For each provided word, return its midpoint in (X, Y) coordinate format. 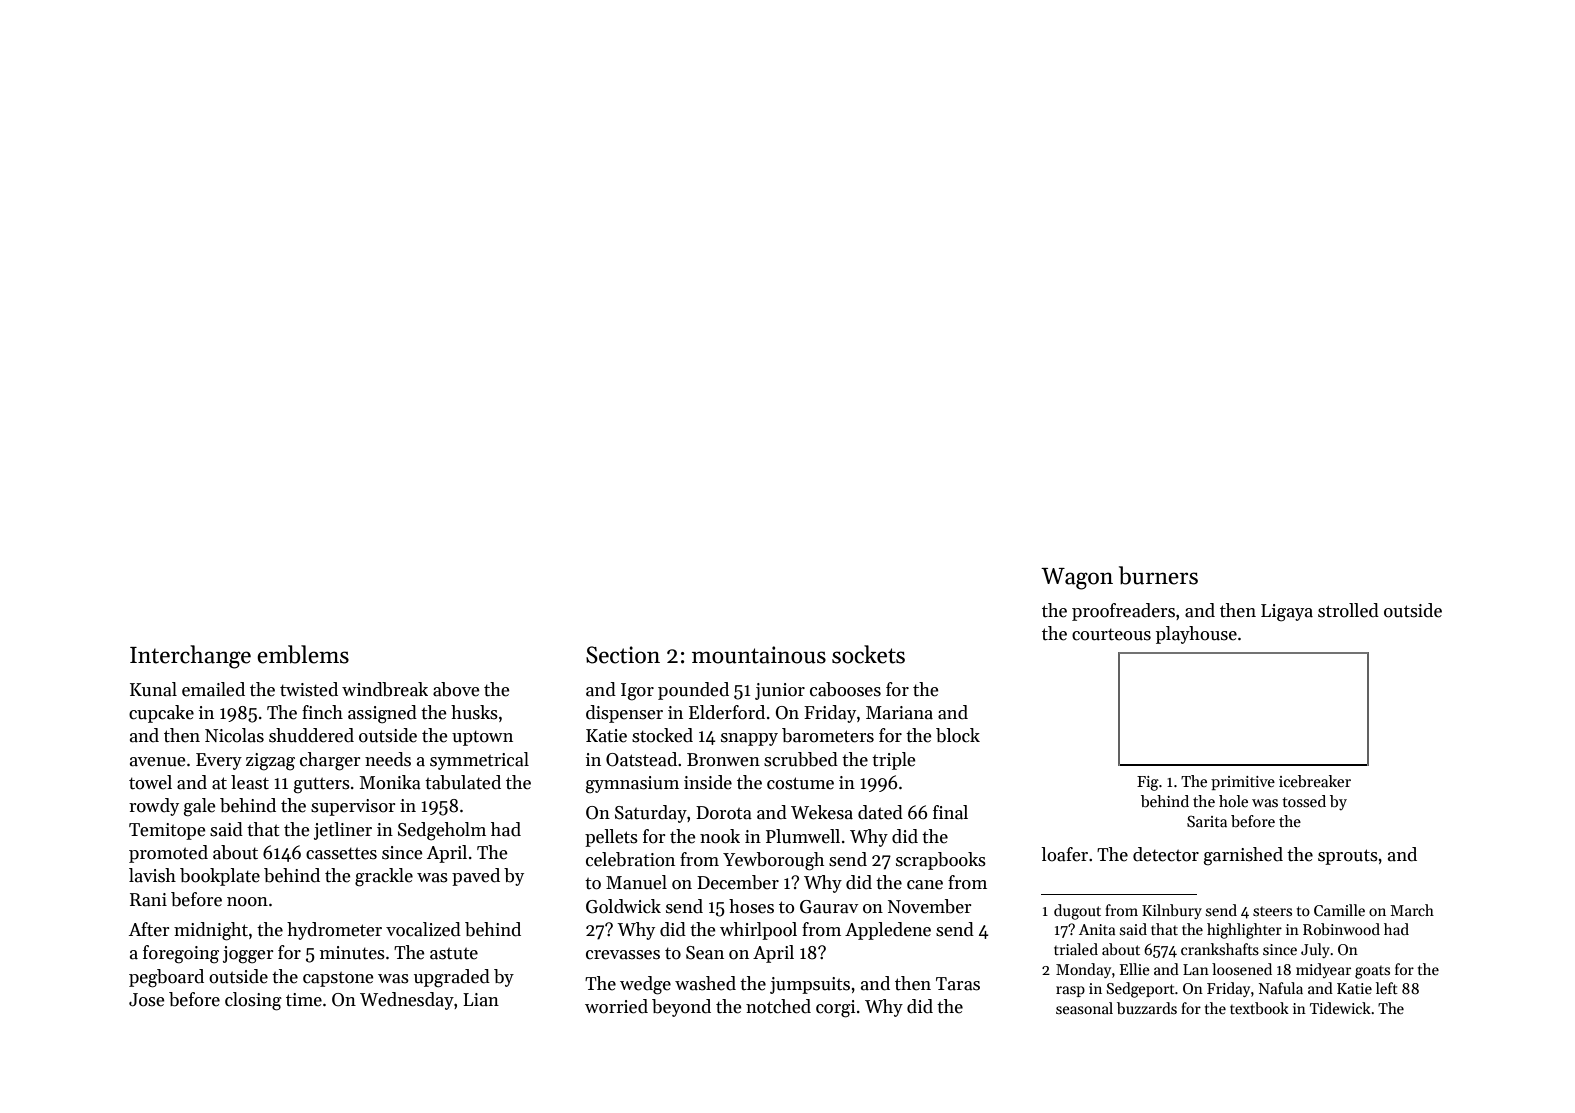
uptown (482, 738)
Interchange (190, 657)
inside (708, 782)
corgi (835, 1009)
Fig (1148, 783)
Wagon (1077, 579)
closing (253, 1001)
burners (1158, 575)
